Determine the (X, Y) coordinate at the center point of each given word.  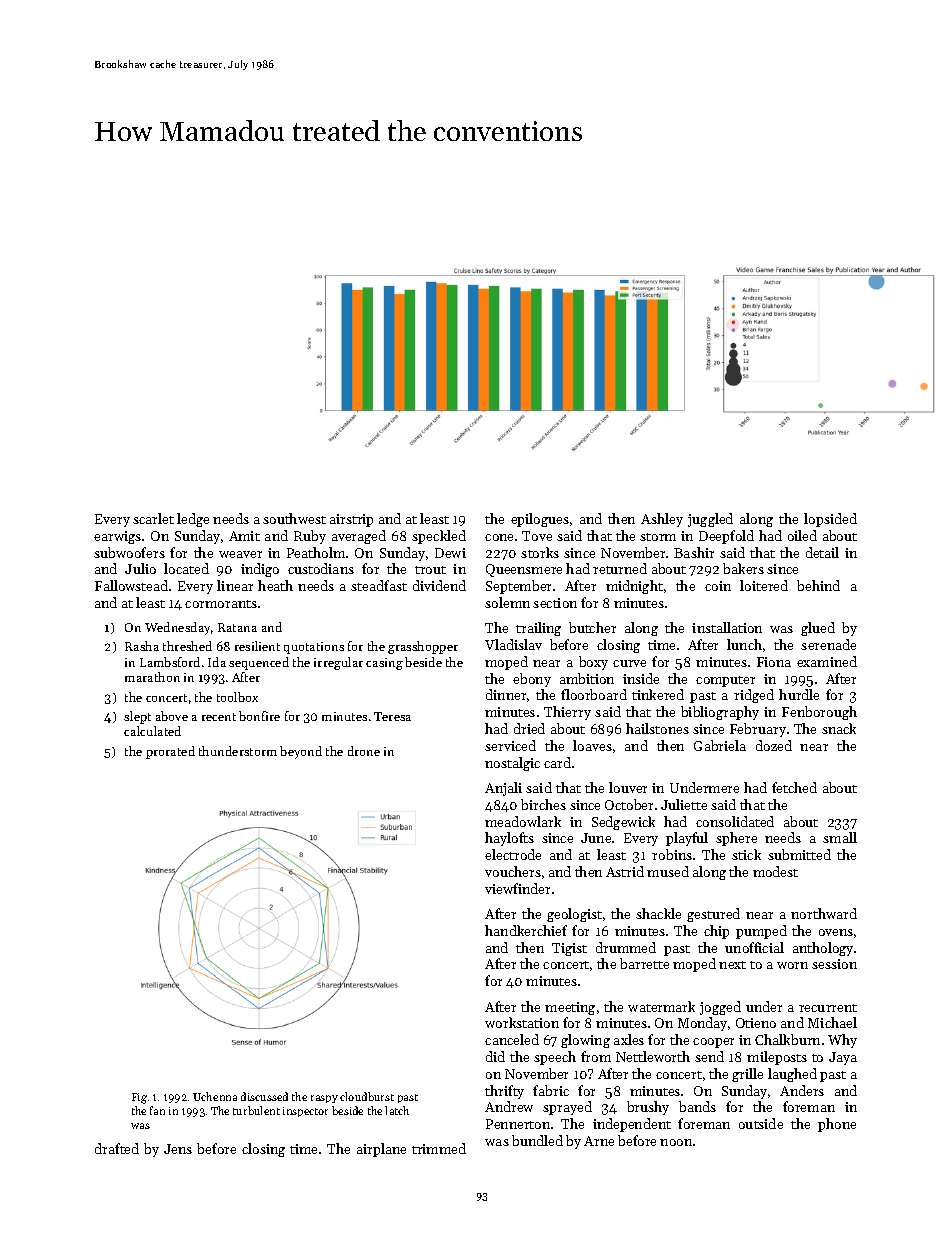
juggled (710, 520)
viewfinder (517, 888)
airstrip (351, 520)
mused (668, 871)
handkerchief (526, 930)
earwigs (117, 537)
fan (157, 1110)
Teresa (392, 716)
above (172, 716)
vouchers (513, 871)
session (834, 964)
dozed (774, 745)
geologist (574, 915)
